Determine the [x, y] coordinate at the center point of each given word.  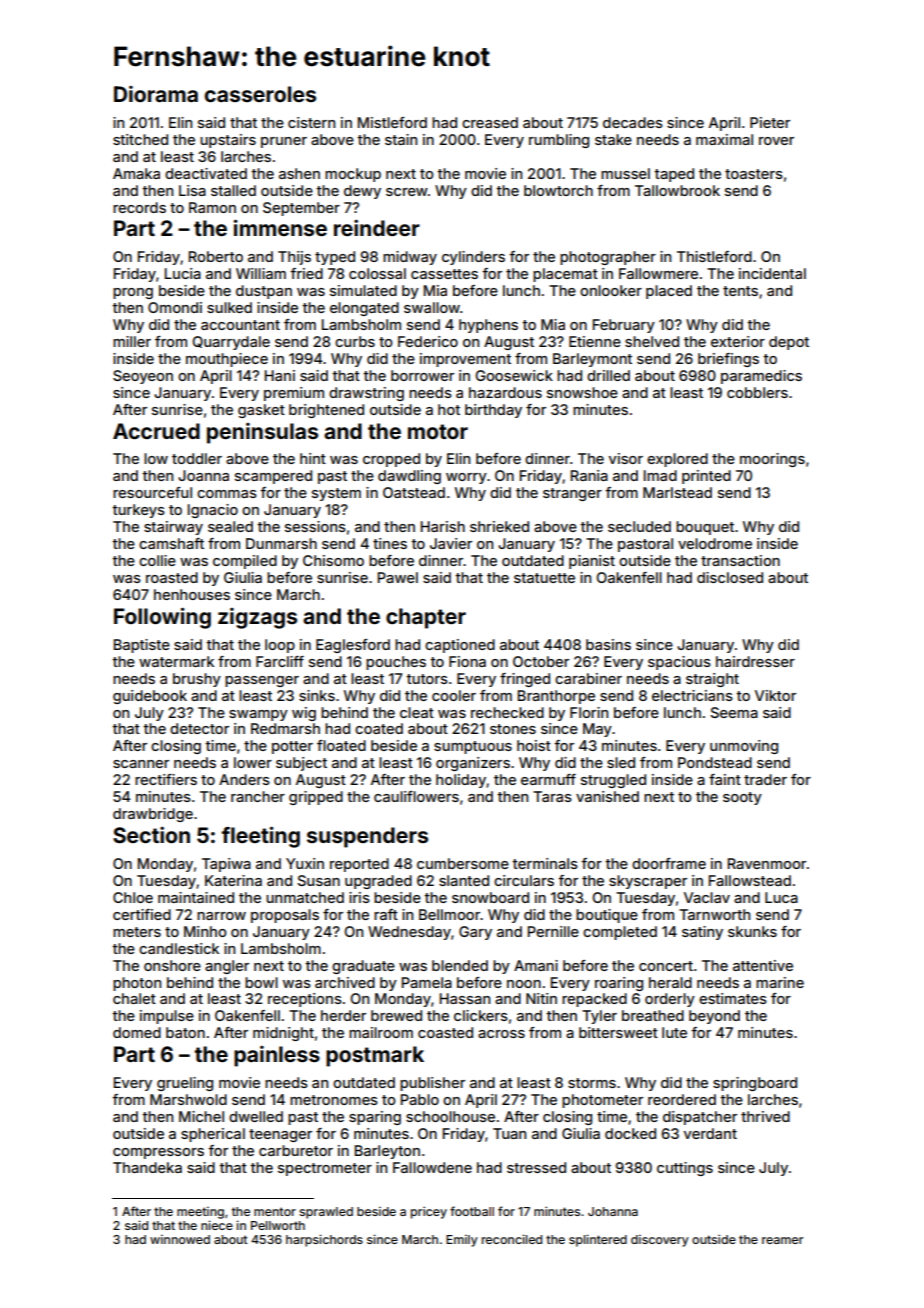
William [261, 273]
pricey [429, 1212]
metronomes [334, 1100]
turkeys [138, 511]
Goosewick [514, 375]
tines [390, 543]
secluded [639, 526]
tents [740, 291]
